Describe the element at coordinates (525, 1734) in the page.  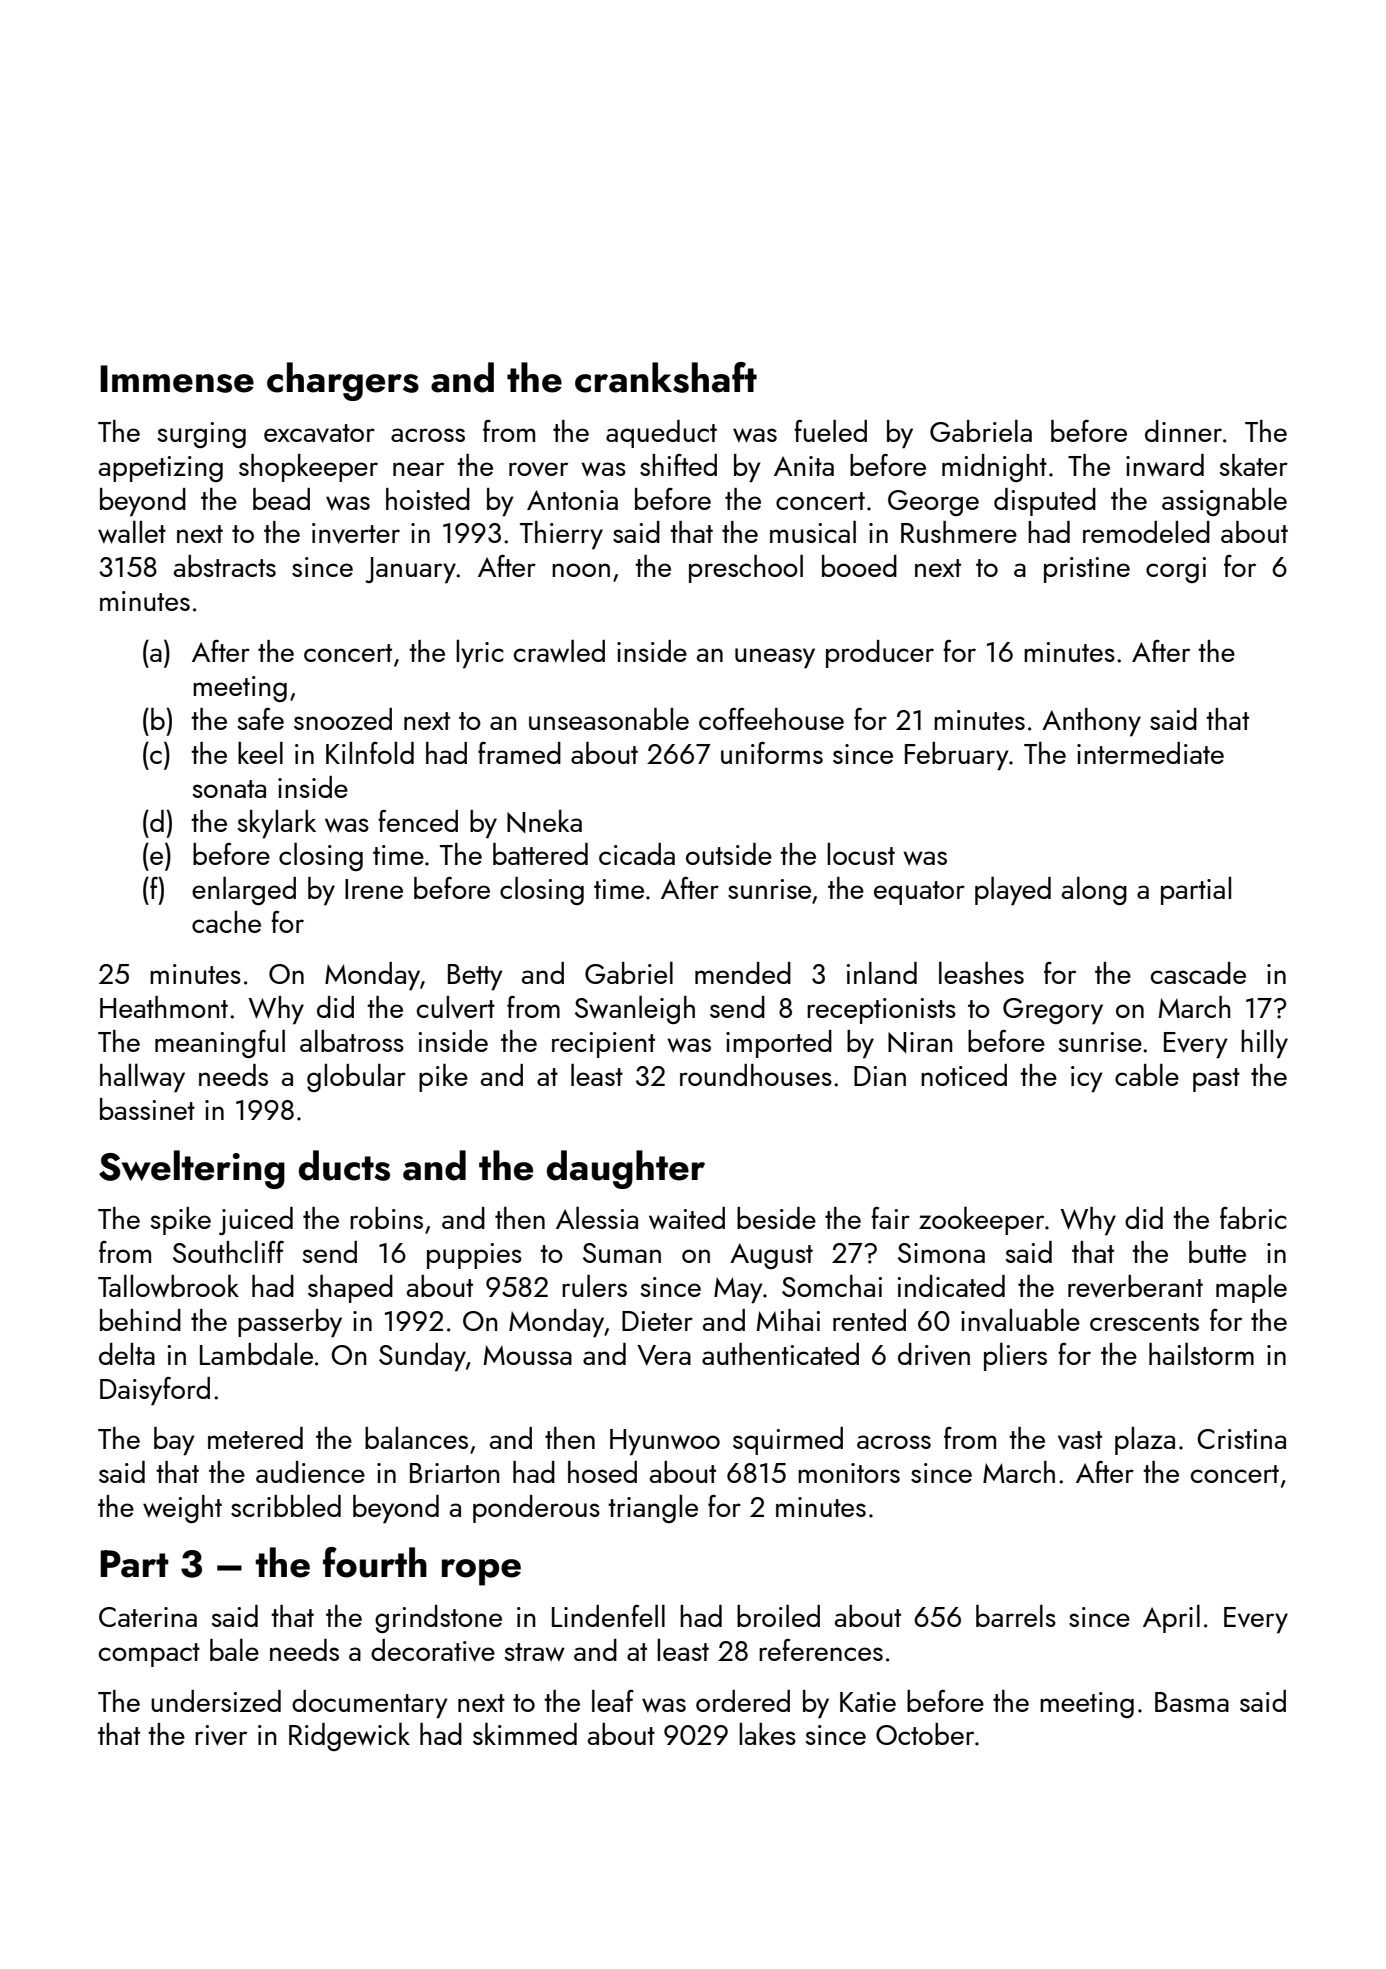
I see `skimmed` at that location.
